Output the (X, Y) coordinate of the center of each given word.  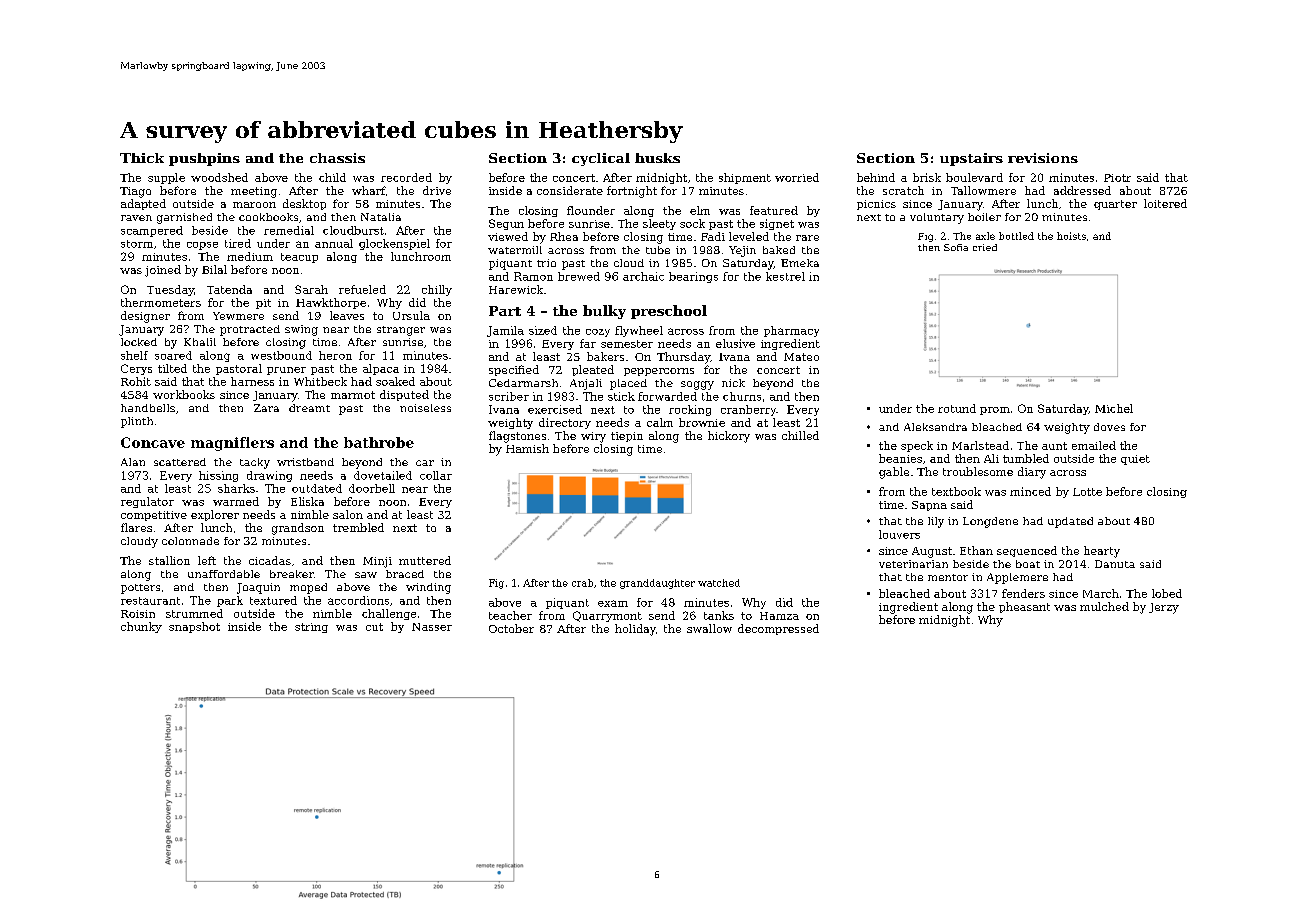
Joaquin (258, 588)
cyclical (601, 159)
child (332, 177)
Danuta (1115, 564)
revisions (1043, 158)
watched (719, 583)
